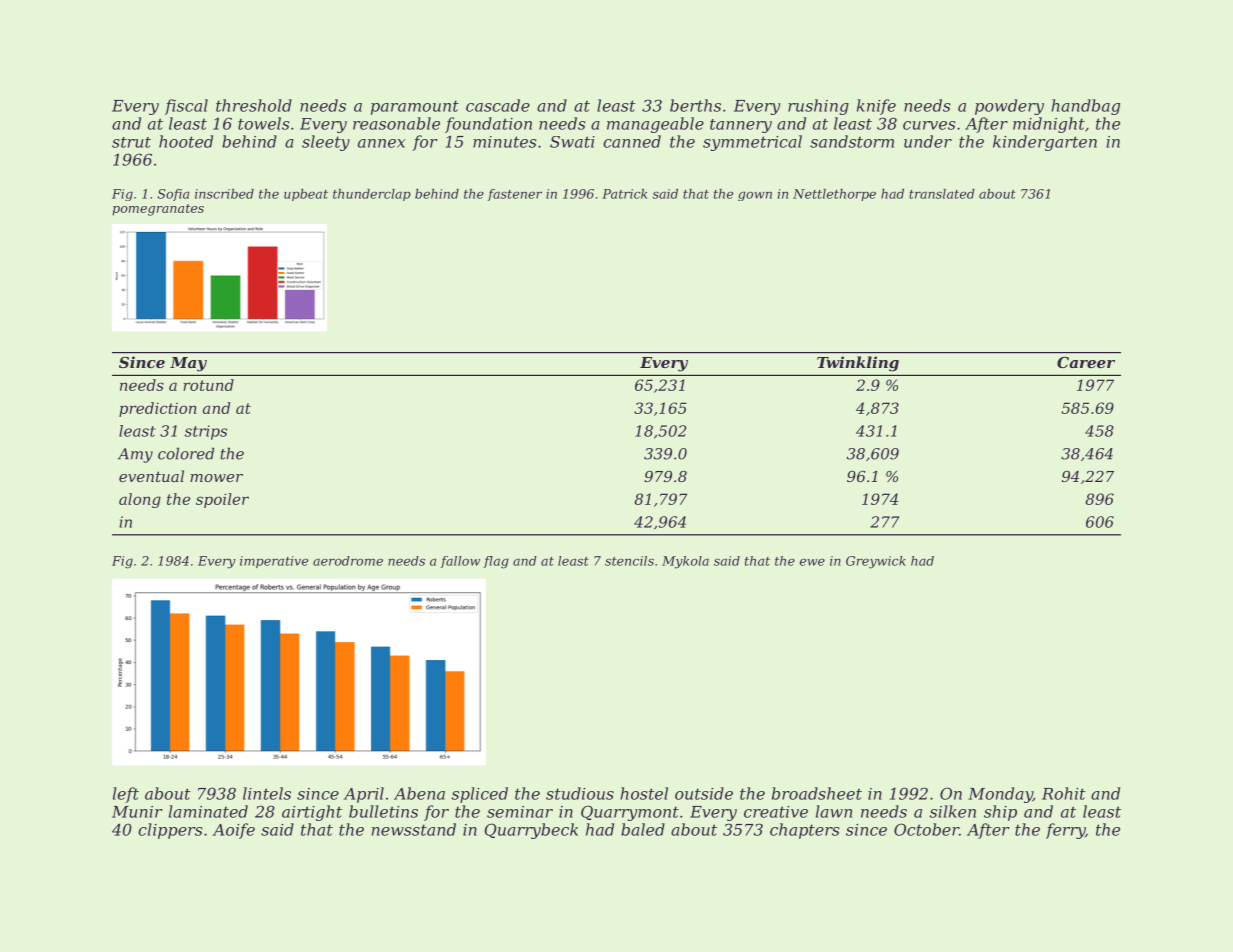 This screenshot has width=1233, height=952. Describe the element at coordinates (414, 829) in the screenshot. I see `newsstand` at that location.
